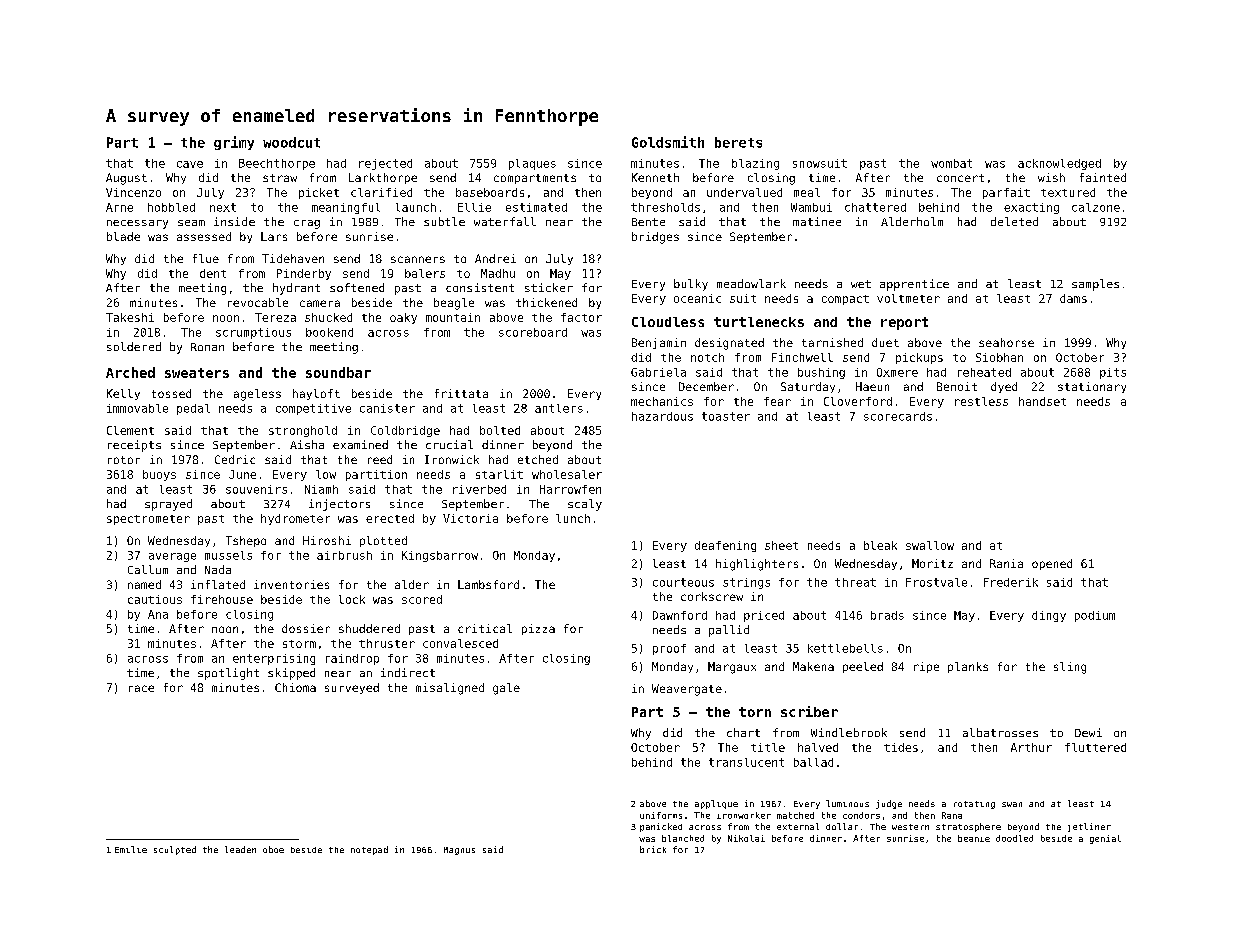 The image size is (1233, 952). Describe the element at coordinates (1000, 732) in the screenshot. I see `albatrosses` at that location.
